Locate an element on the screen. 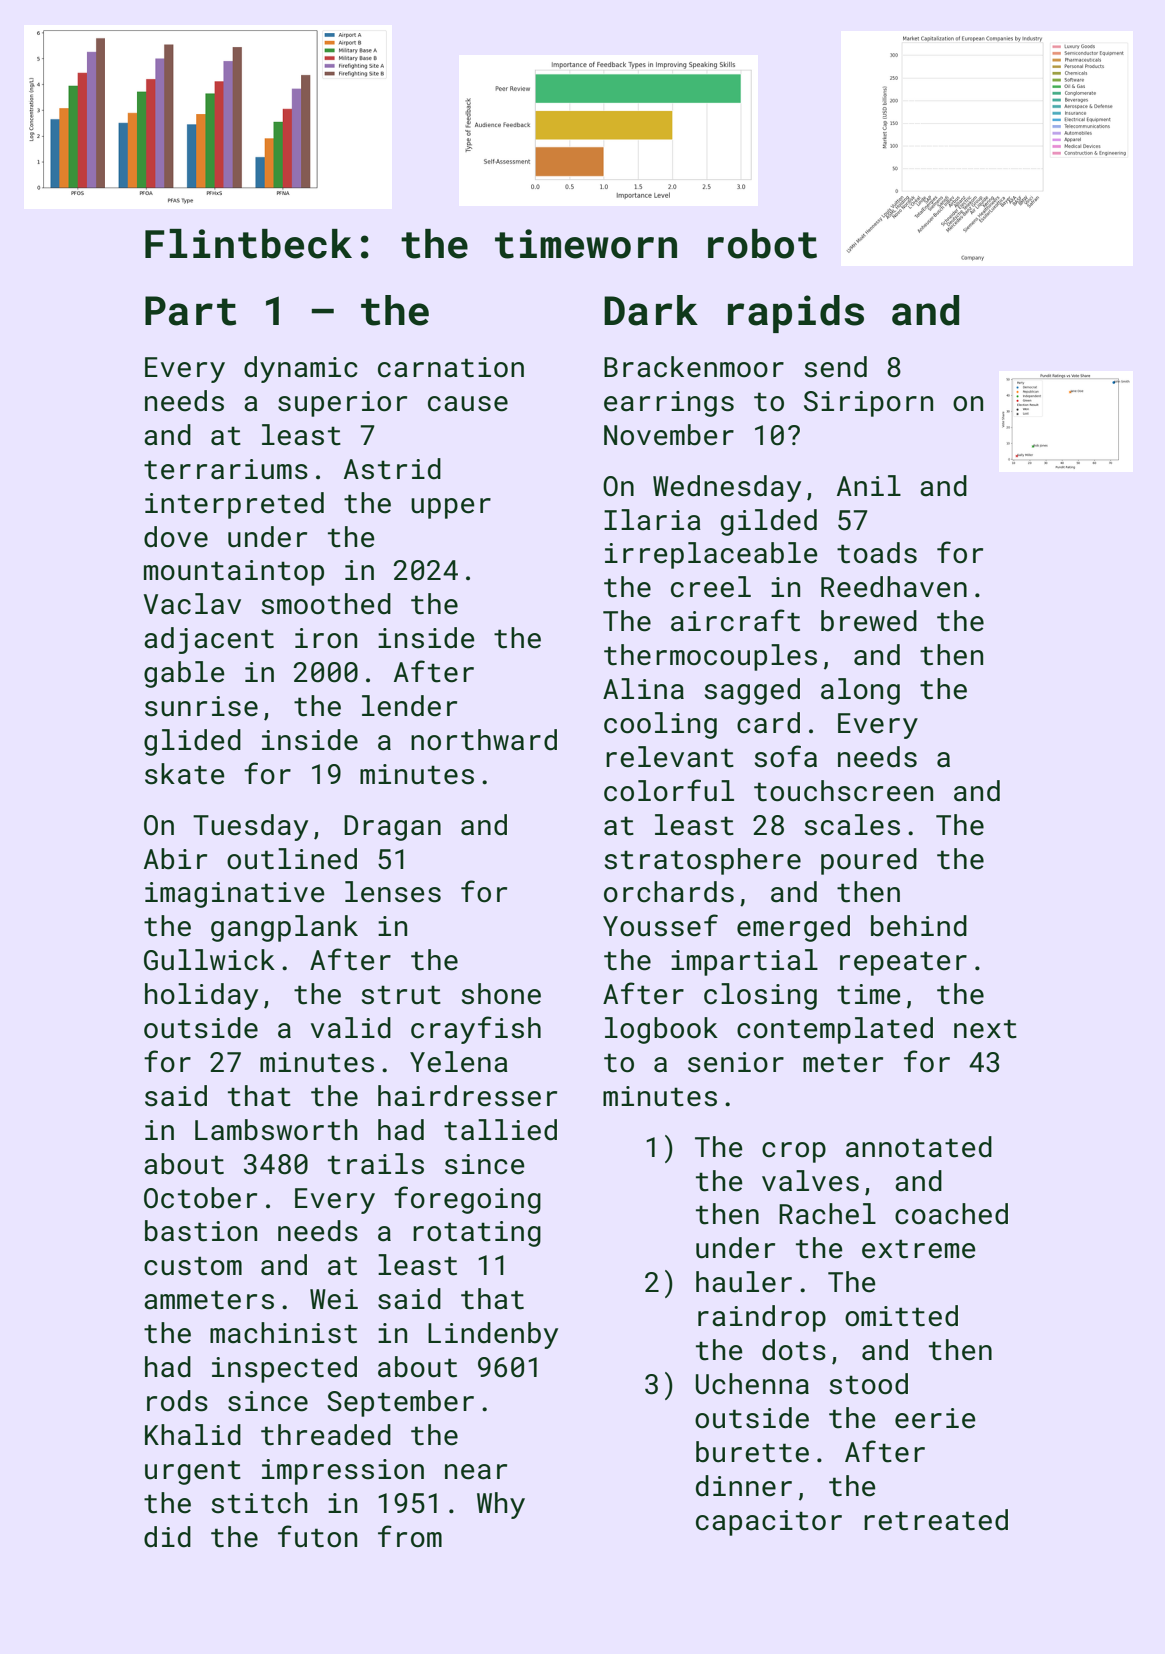 Image resolution: width=1165 pixels, height=1654 pixels. Youssef is located at coordinates (660, 925).
